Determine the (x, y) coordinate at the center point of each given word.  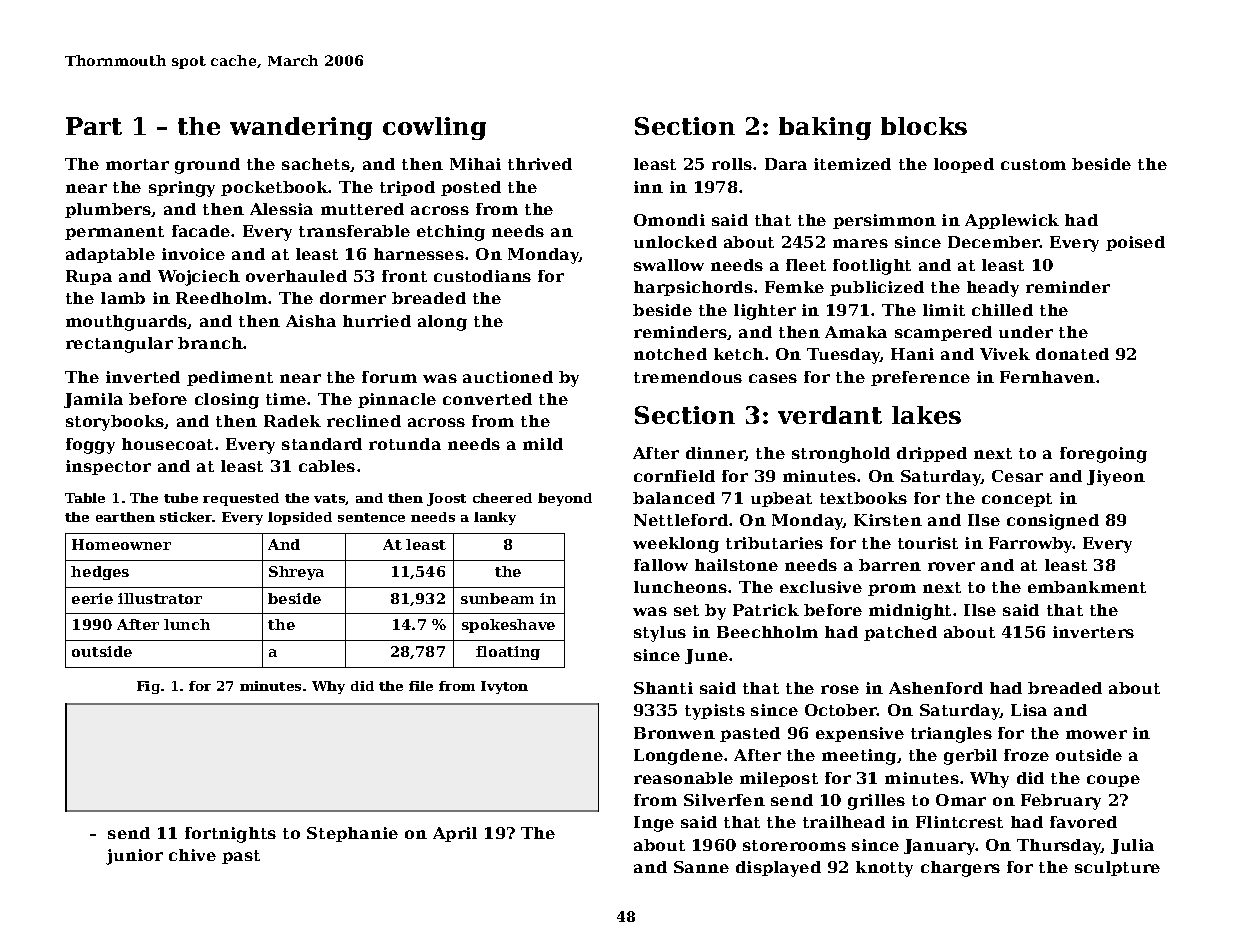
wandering (301, 128)
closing (227, 401)
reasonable (683, 778)
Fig (148, 687)
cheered (502, 498)
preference (920, 378)
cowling (434, 128)
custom (1033, 164)
